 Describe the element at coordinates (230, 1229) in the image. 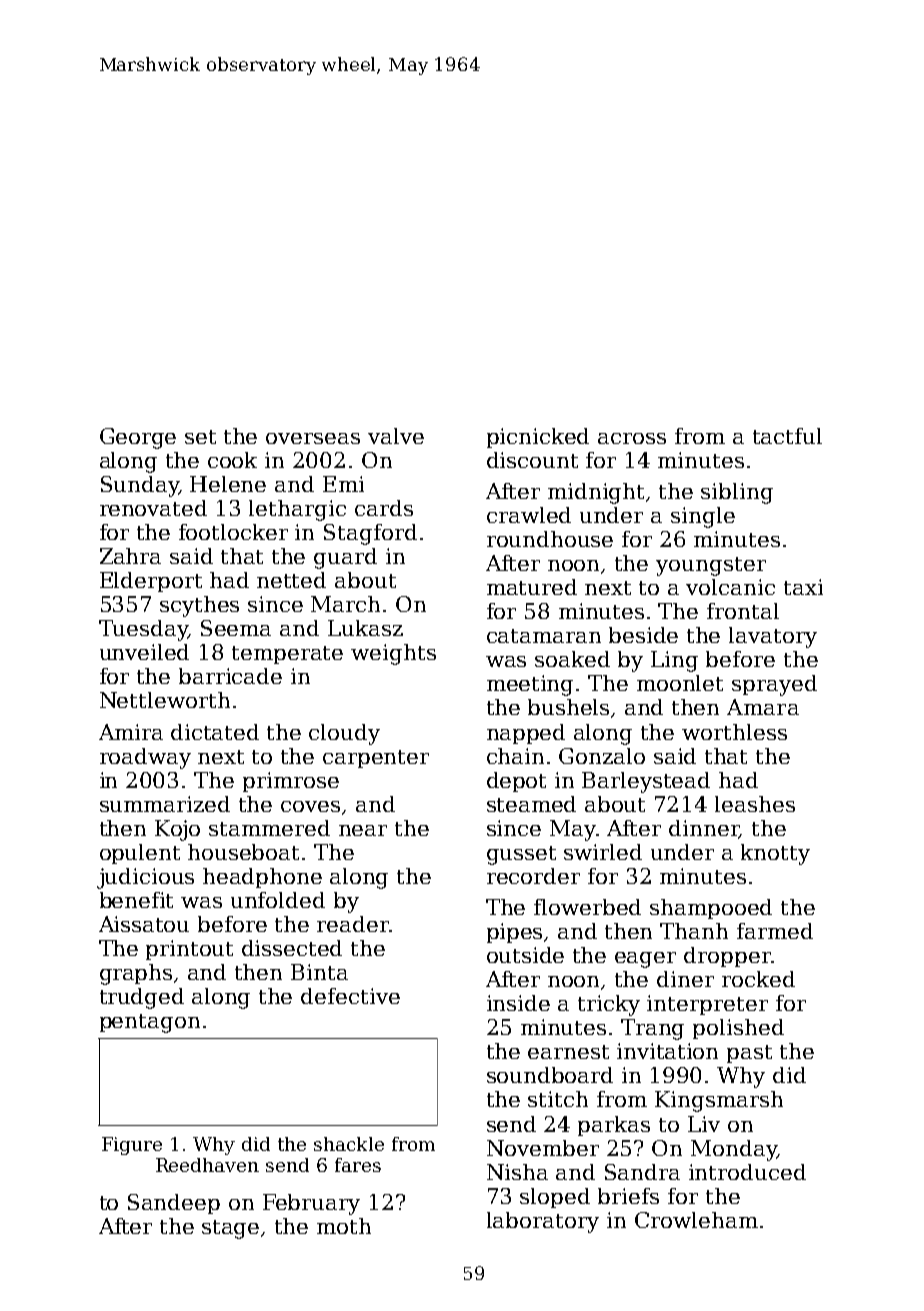

I see `stage` at that location.
